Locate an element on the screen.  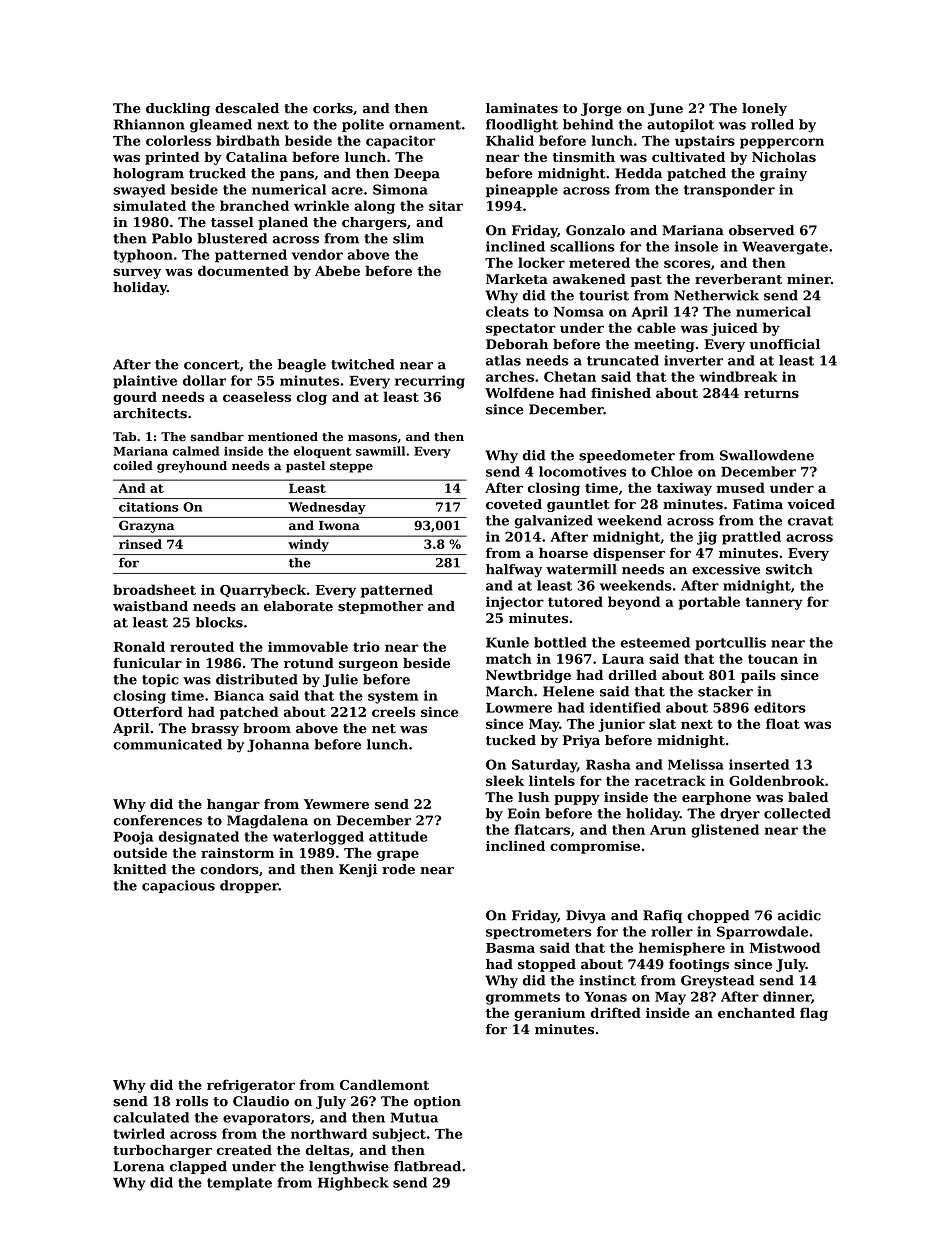
tucked is located at coordinates (511, 740).
